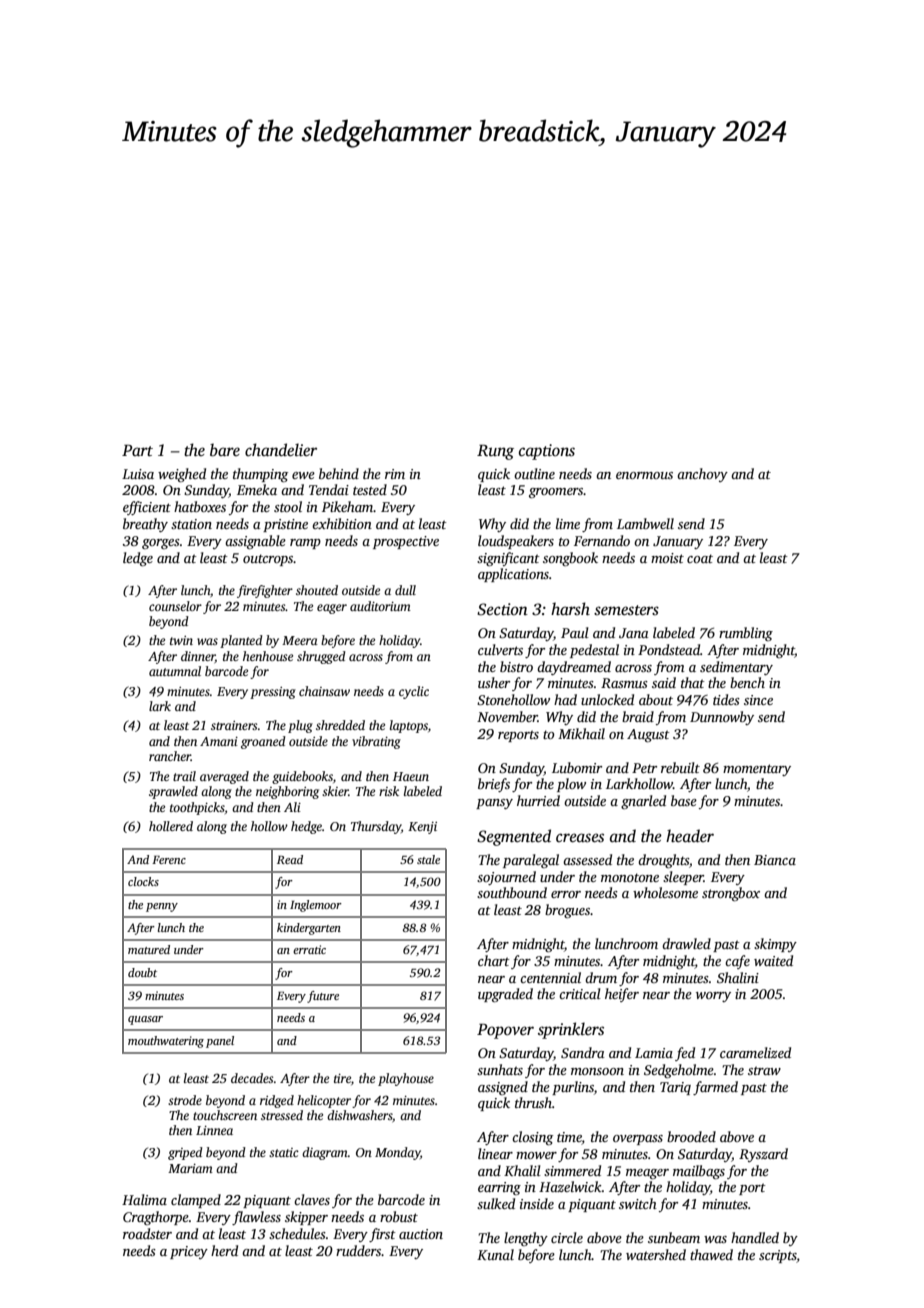 This screenshot has height=1308, width=924. What do you see at coordinates (656, 1254) in the screenshot?
I see `watershed` at bounding box center [656, 1254].
